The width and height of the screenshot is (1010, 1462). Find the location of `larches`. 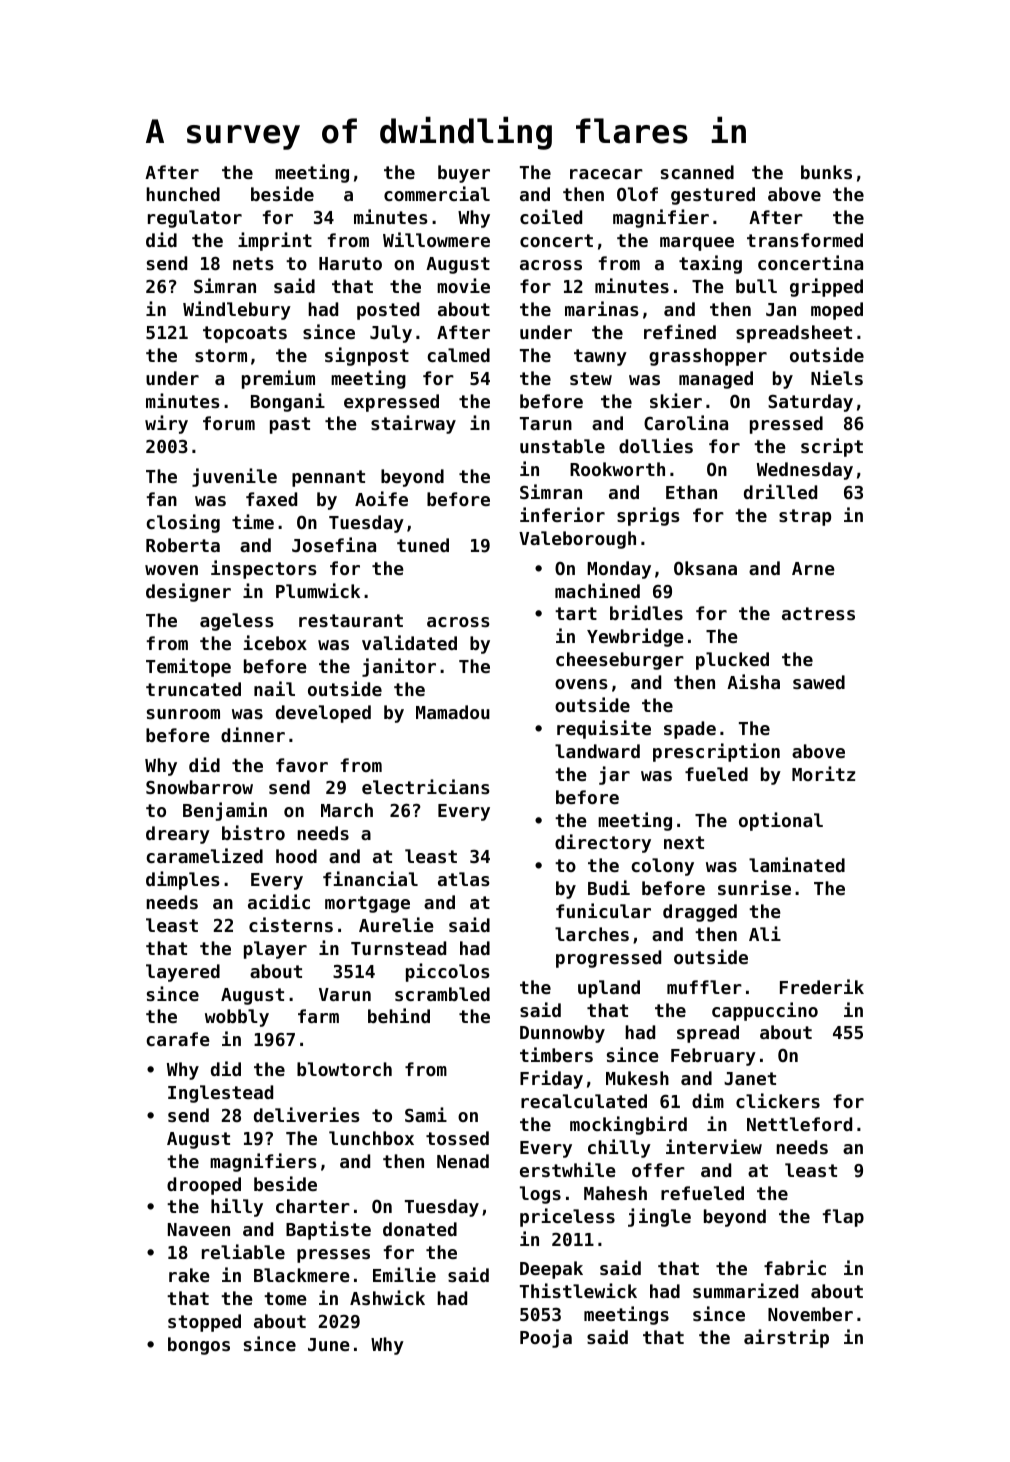

larches is located at coordinates (592, 934).
